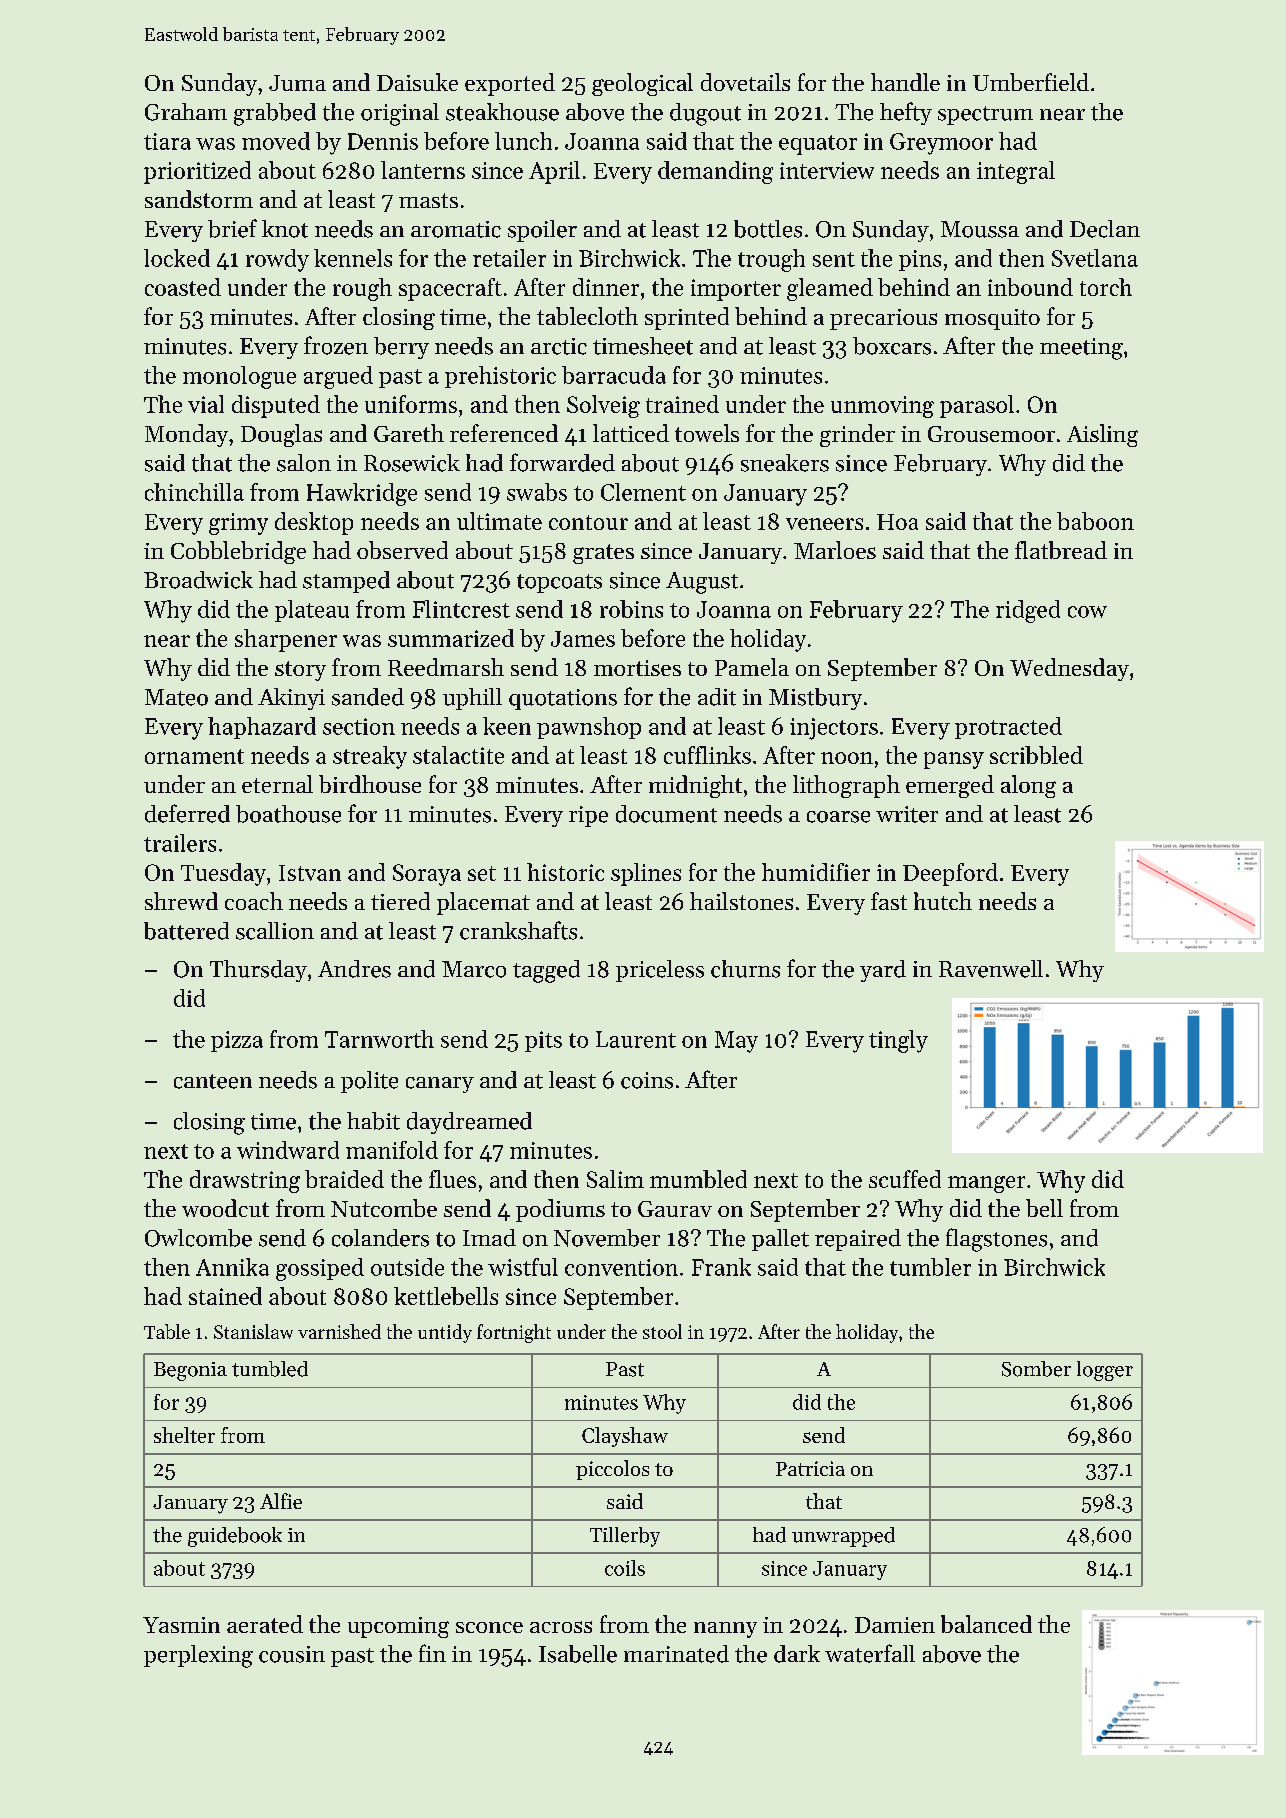 This screenshot has width=1286, height=1818. Describe the element at coordinates (920, 260) in the screenshot. I see `pins` at that location.
